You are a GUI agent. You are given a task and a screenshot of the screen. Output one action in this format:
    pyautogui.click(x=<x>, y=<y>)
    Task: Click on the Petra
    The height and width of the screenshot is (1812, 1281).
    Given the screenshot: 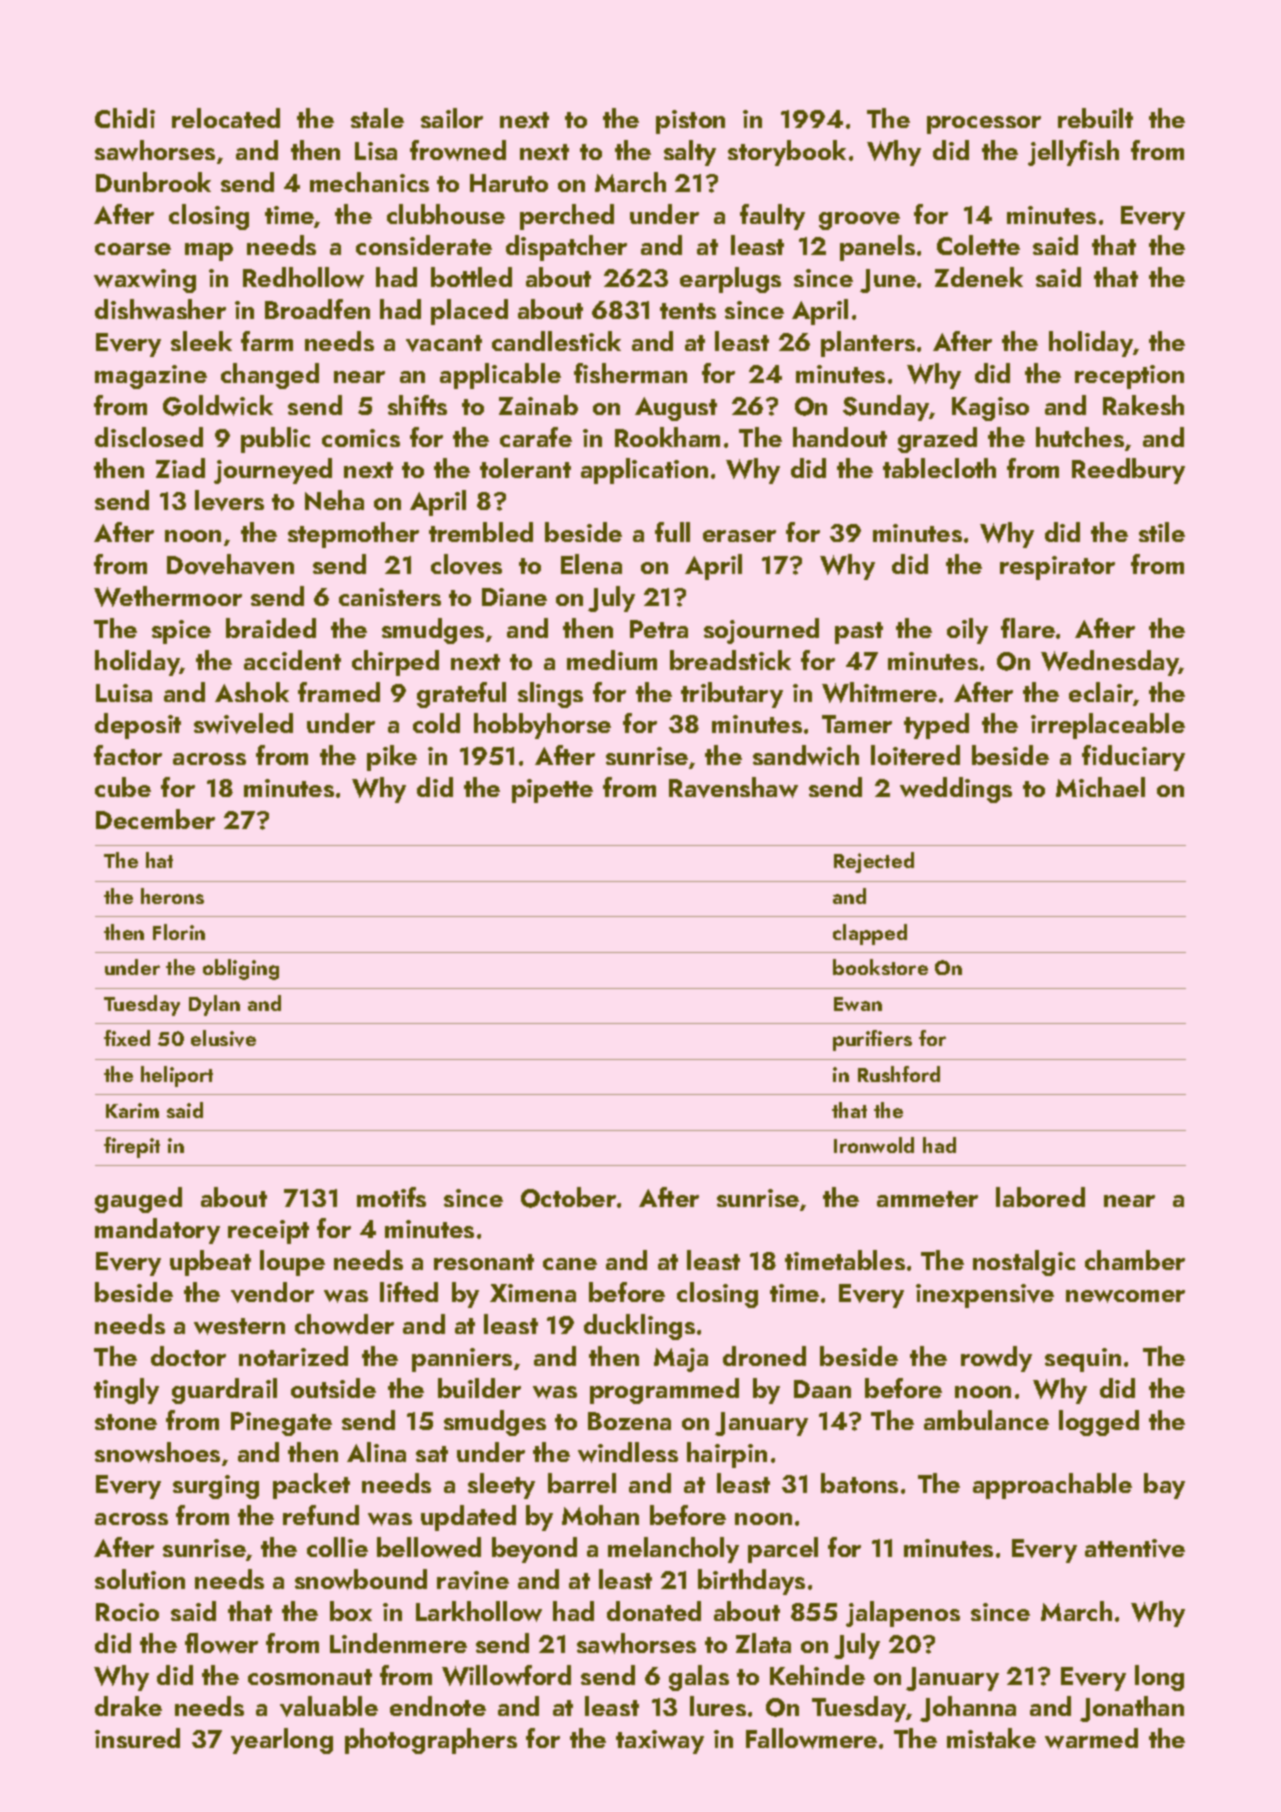 What is the action you would take?
    pyautogui.click(x=659, y=629)
